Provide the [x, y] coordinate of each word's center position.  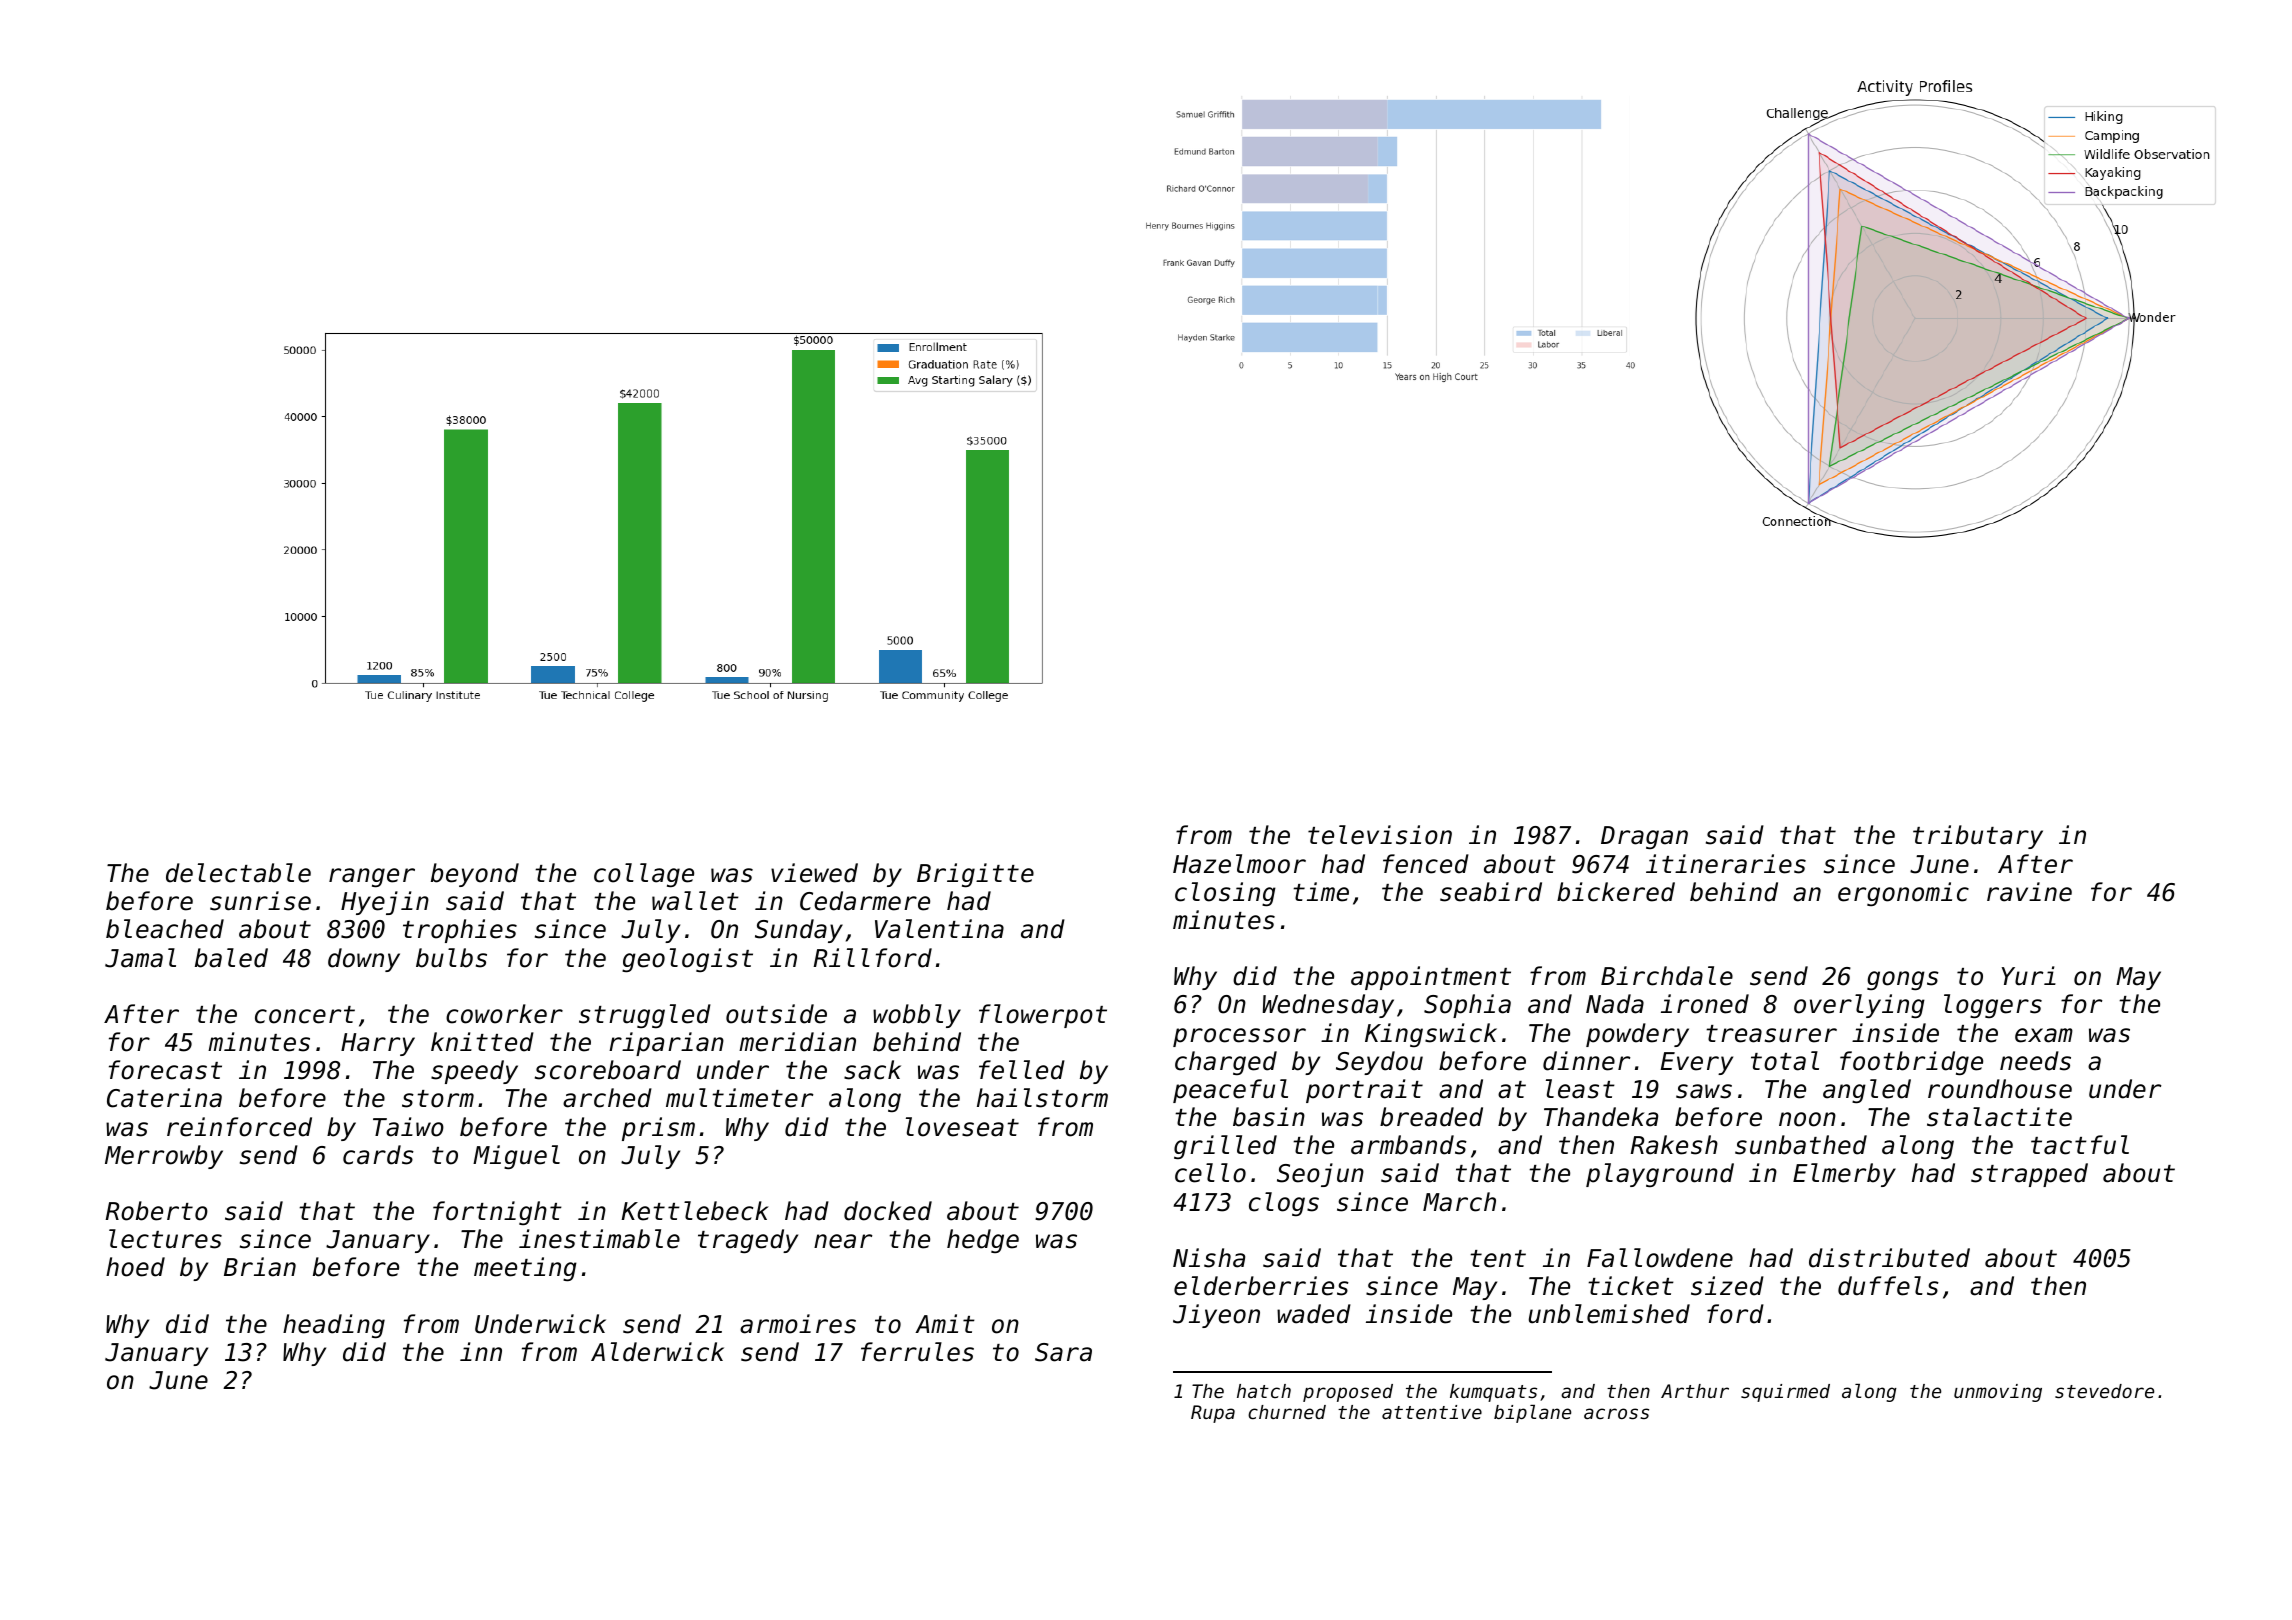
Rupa [1213, 1414]
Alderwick [657, 1352]
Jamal [140, 958]
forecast [165, 1070]
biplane [1532, 1414]
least [1580, 1089]
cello [1210, 1173]
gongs [1903, 980]
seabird [1491, 892]
